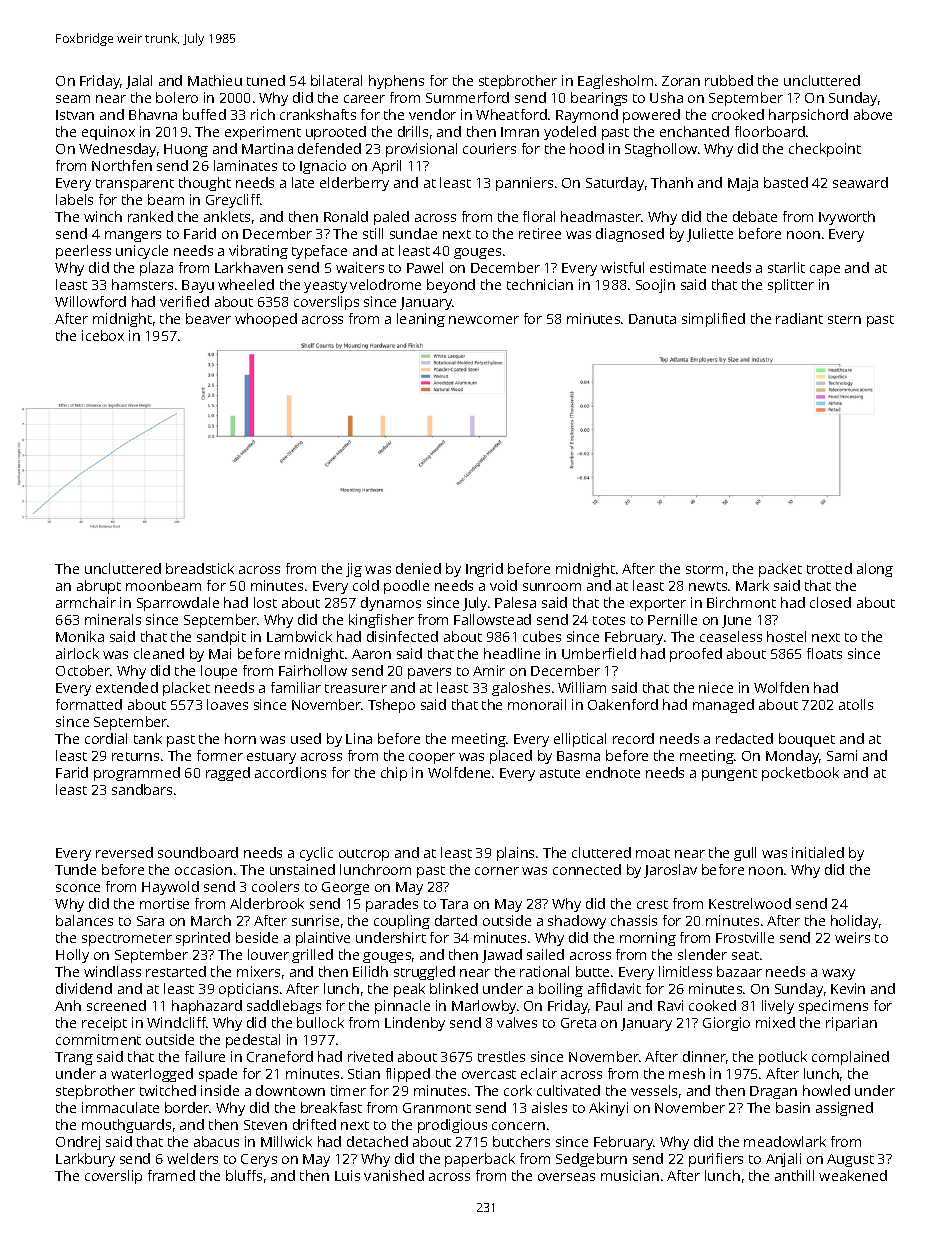  What do you see at coordinates (394, 1175) in the page?
I see `vanished` at bounding box center [394, 1175].
